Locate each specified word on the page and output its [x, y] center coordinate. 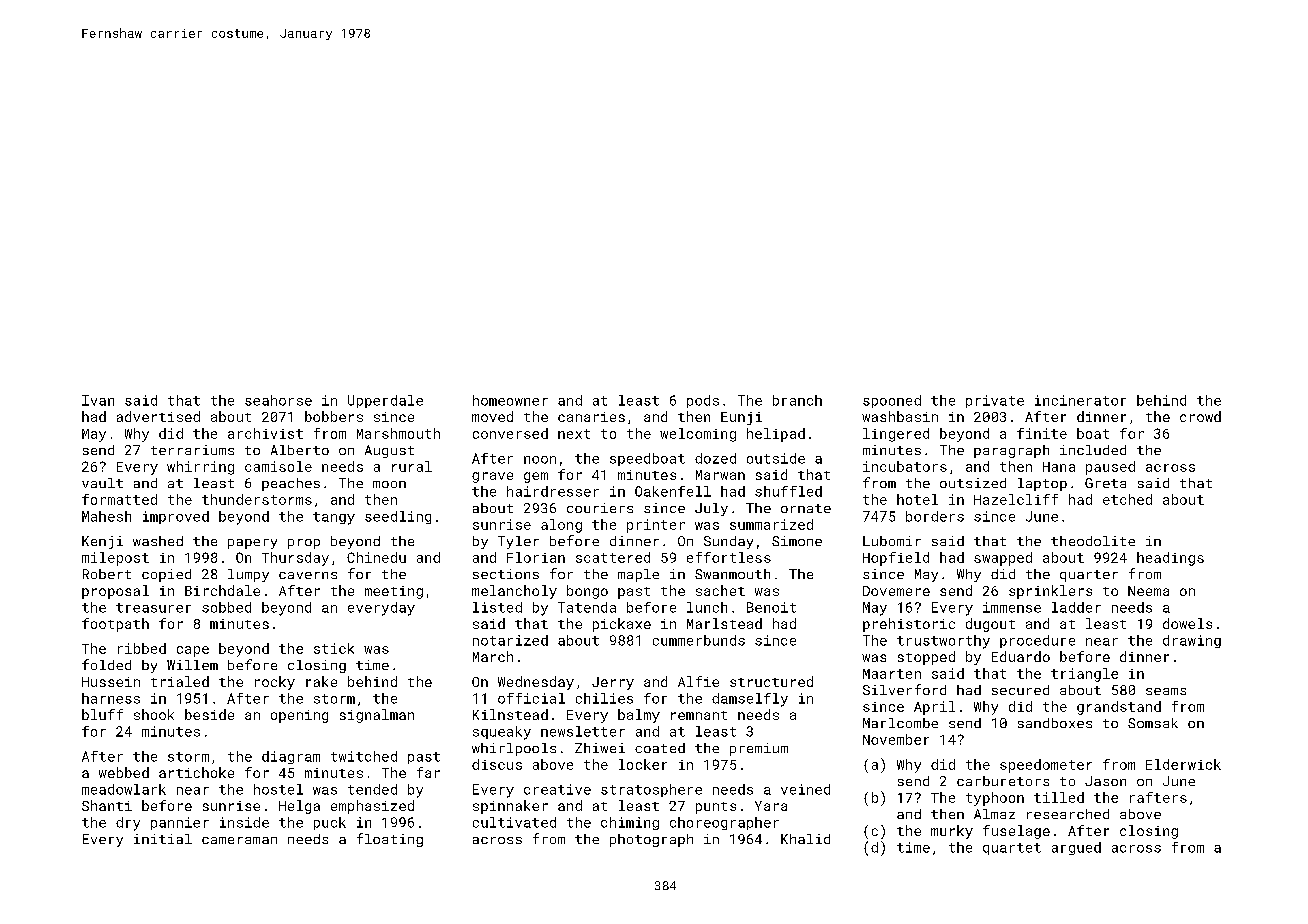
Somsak [1153, 723]
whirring [200, 468]
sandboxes [1055, 723]
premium [759, 749]
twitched [364, 756]
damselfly [750, 700]
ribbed [142, 648]
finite [1042, 433]
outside [776, 458]
